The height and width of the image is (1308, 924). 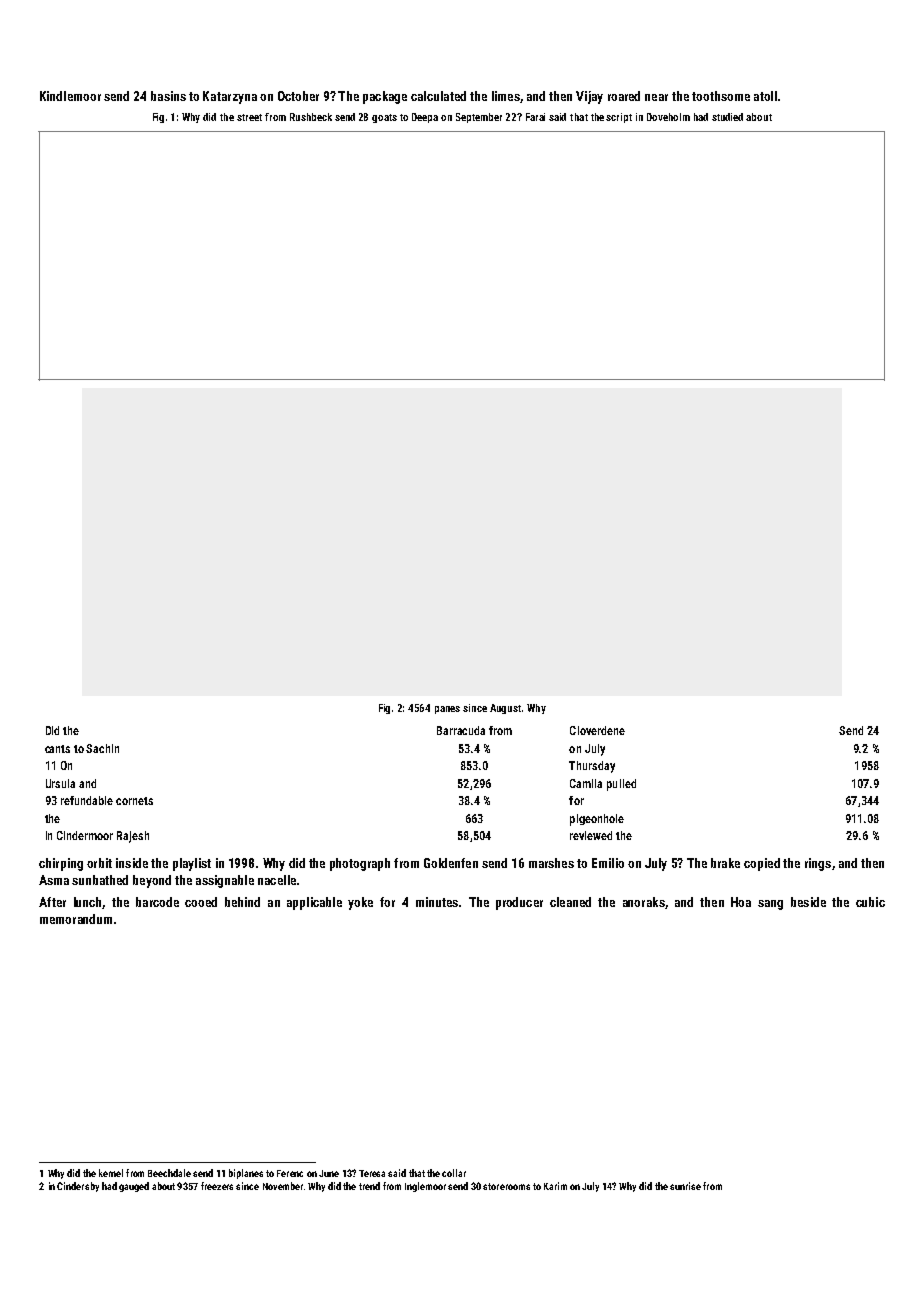 What do you see at coordinates (425, 118) in the image?
I see `Deepa` at bounding box center [425, 118].
